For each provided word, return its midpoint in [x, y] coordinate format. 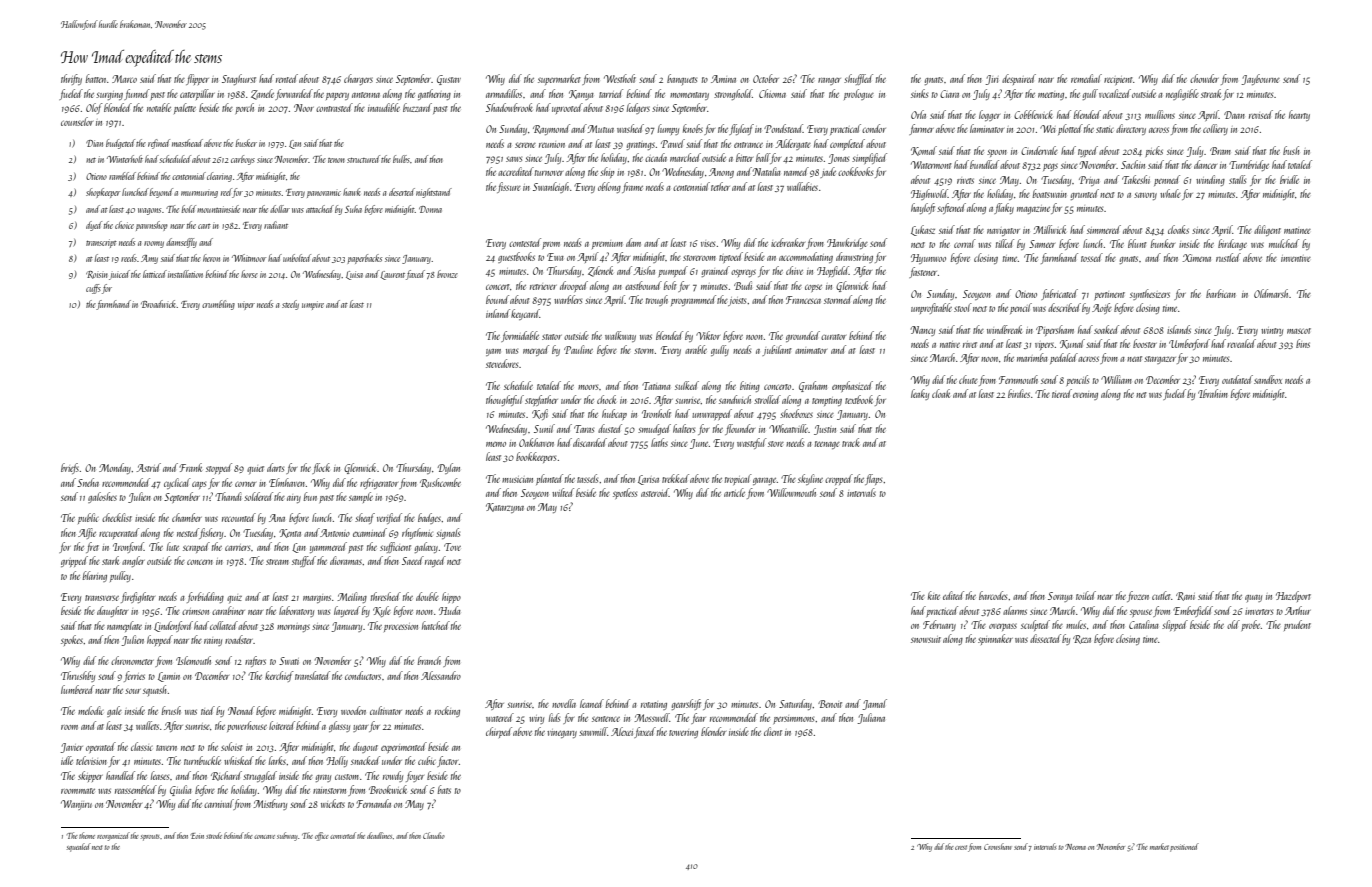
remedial [1086, 78]
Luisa [354, 275]
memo [496, 444]
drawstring [854, 257]
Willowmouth [791, 492]
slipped [1175, 625]
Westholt [620, 78]
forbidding [205, 597]
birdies [1019, 393]
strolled [767, 399]
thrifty [71, 79]
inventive [1296, 258]
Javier [71, 748]
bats [444, 789]
